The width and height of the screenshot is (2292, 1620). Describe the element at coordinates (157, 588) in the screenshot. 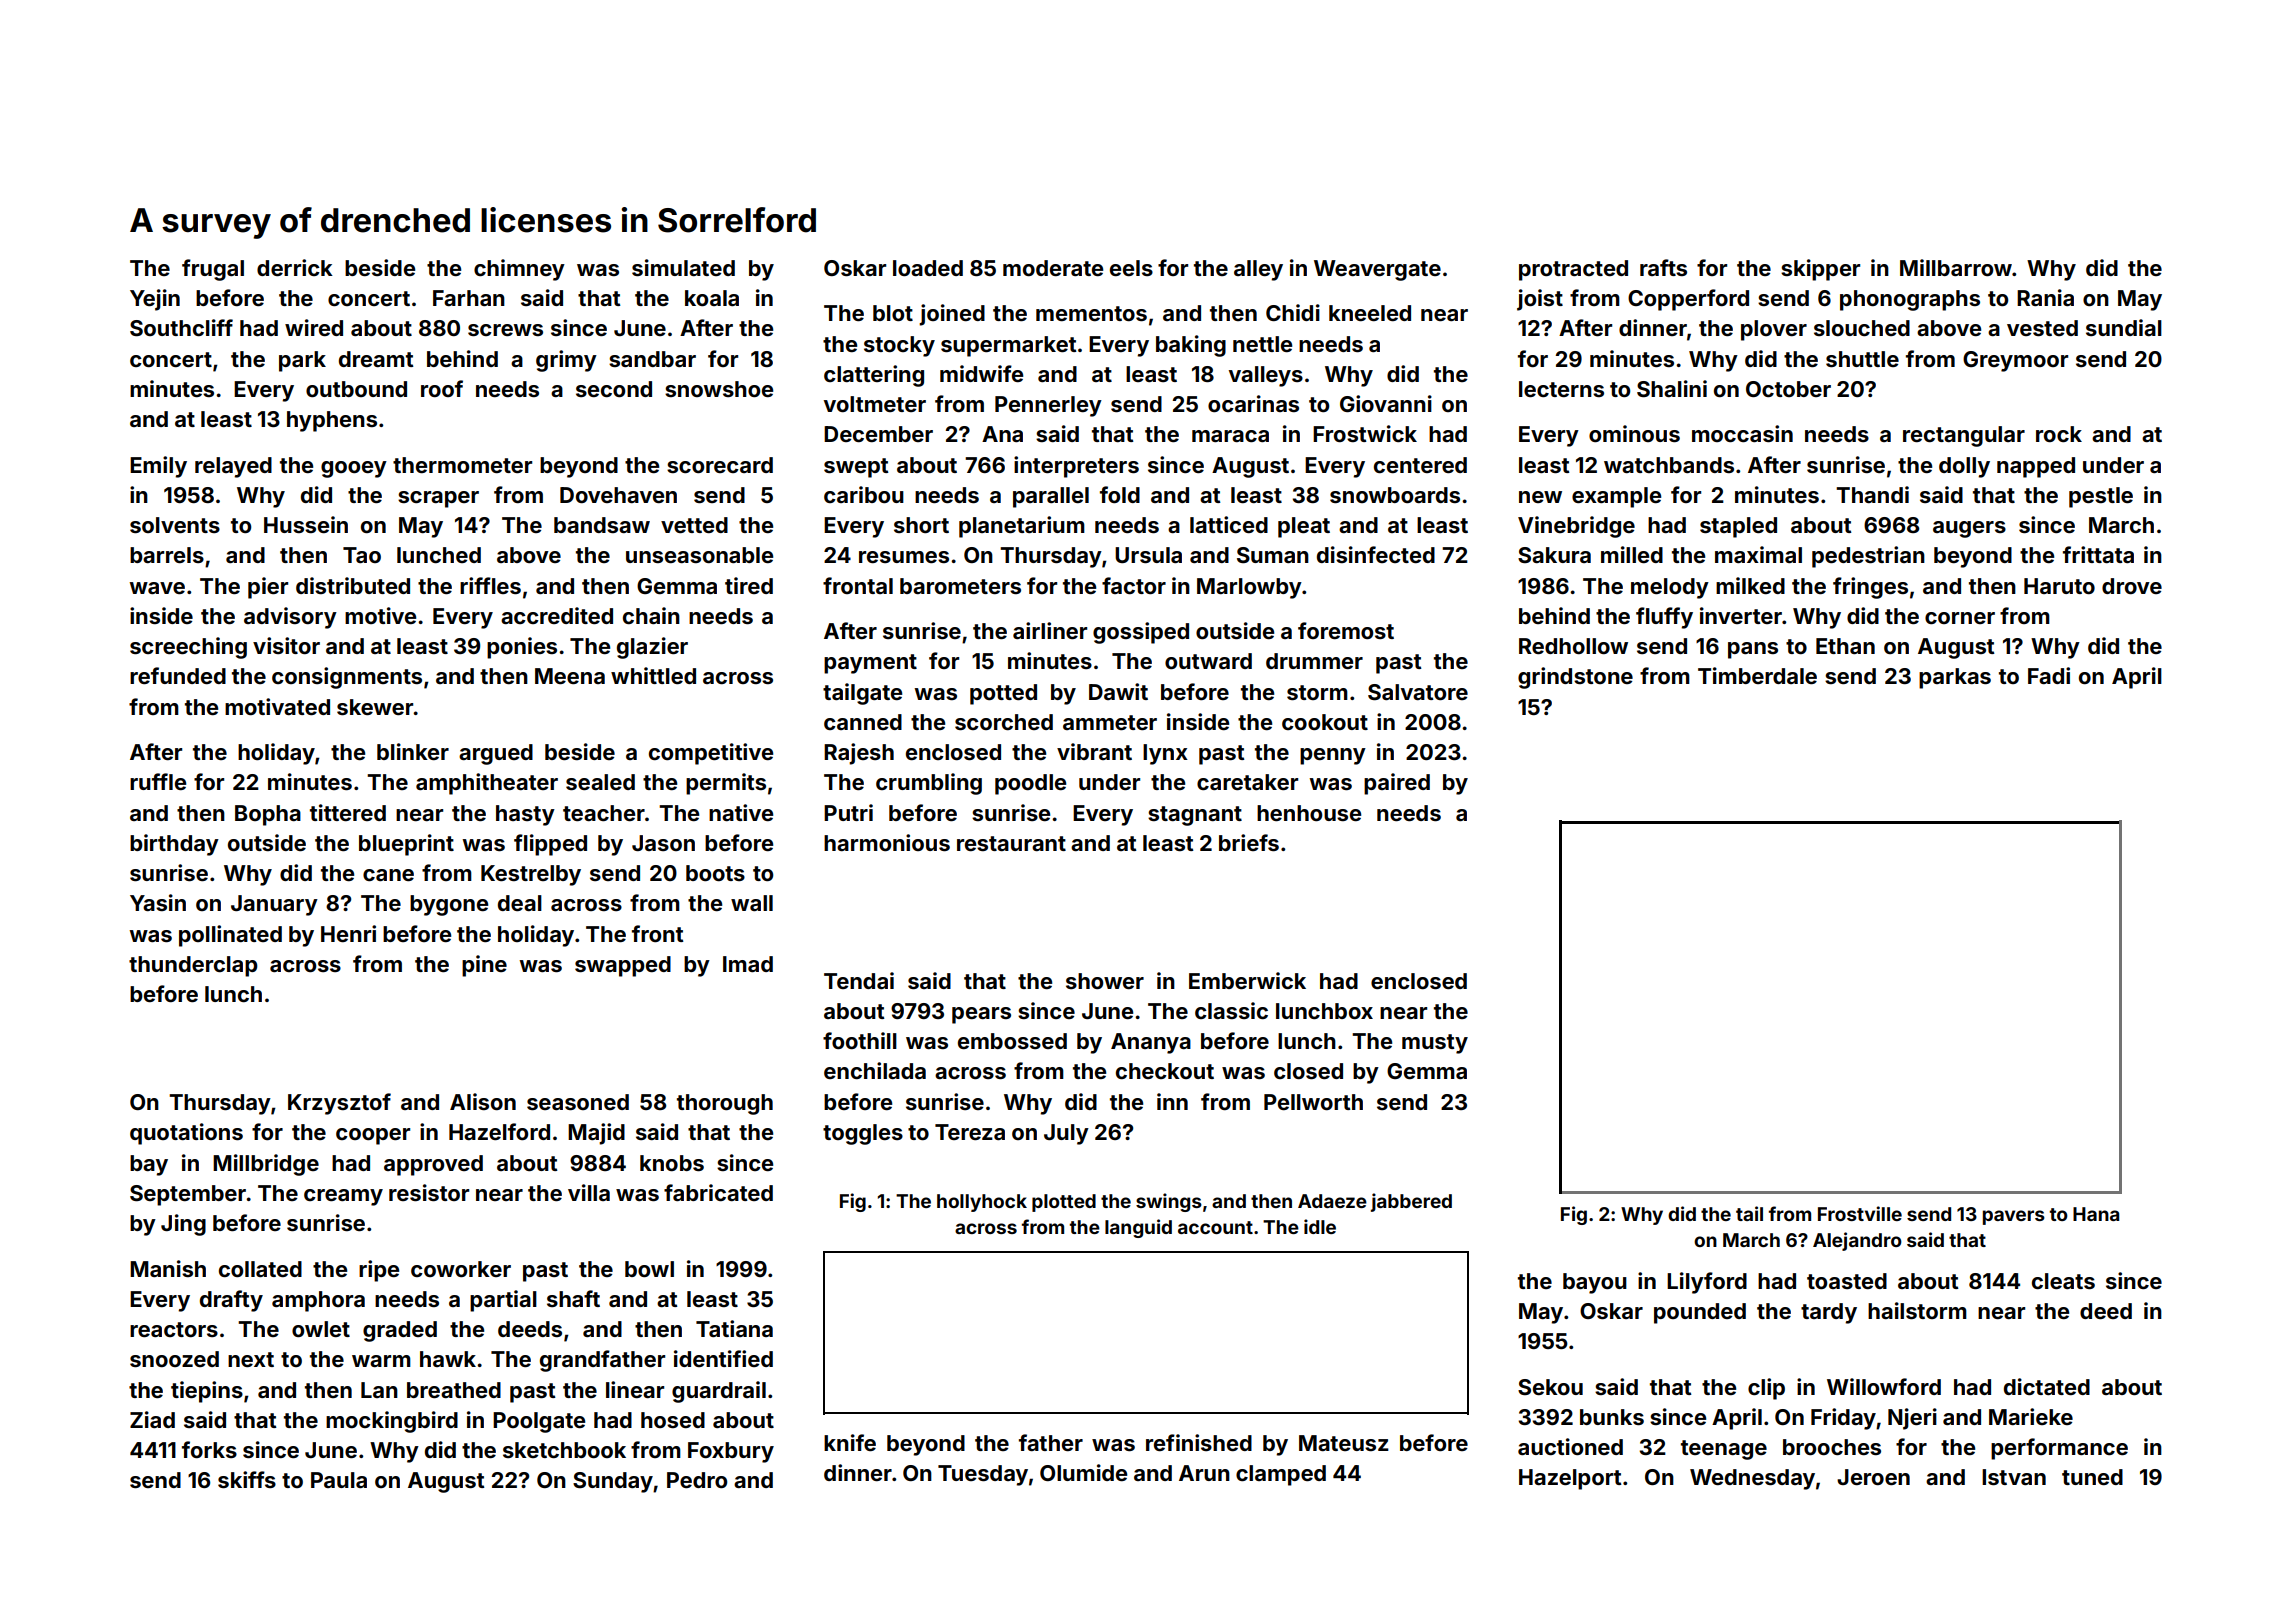

I see `wave` at that location.
